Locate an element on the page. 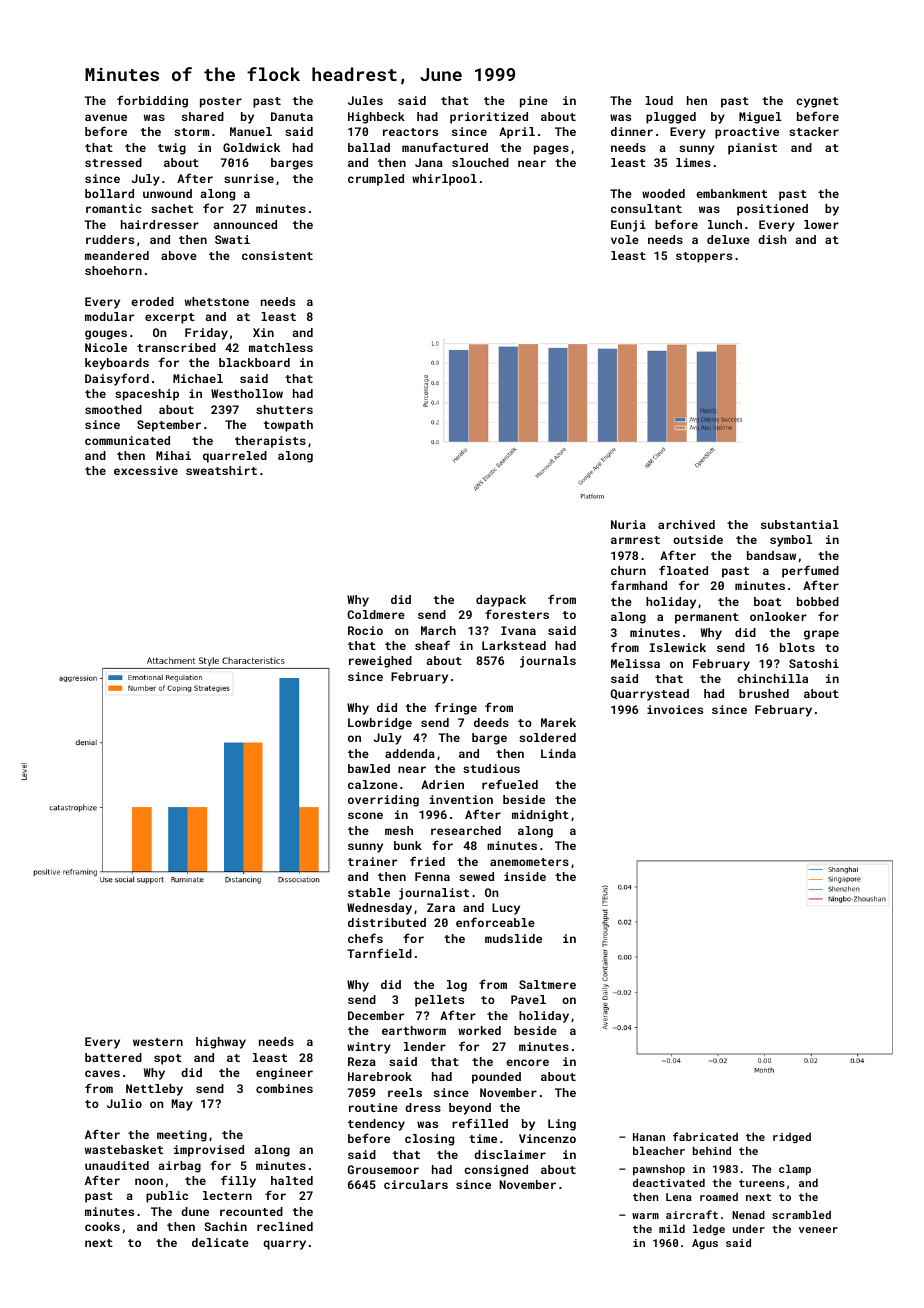 Image resolution: width=924 pixels, height=1308 pixels. excessive is located at coordinates (146, 470).
